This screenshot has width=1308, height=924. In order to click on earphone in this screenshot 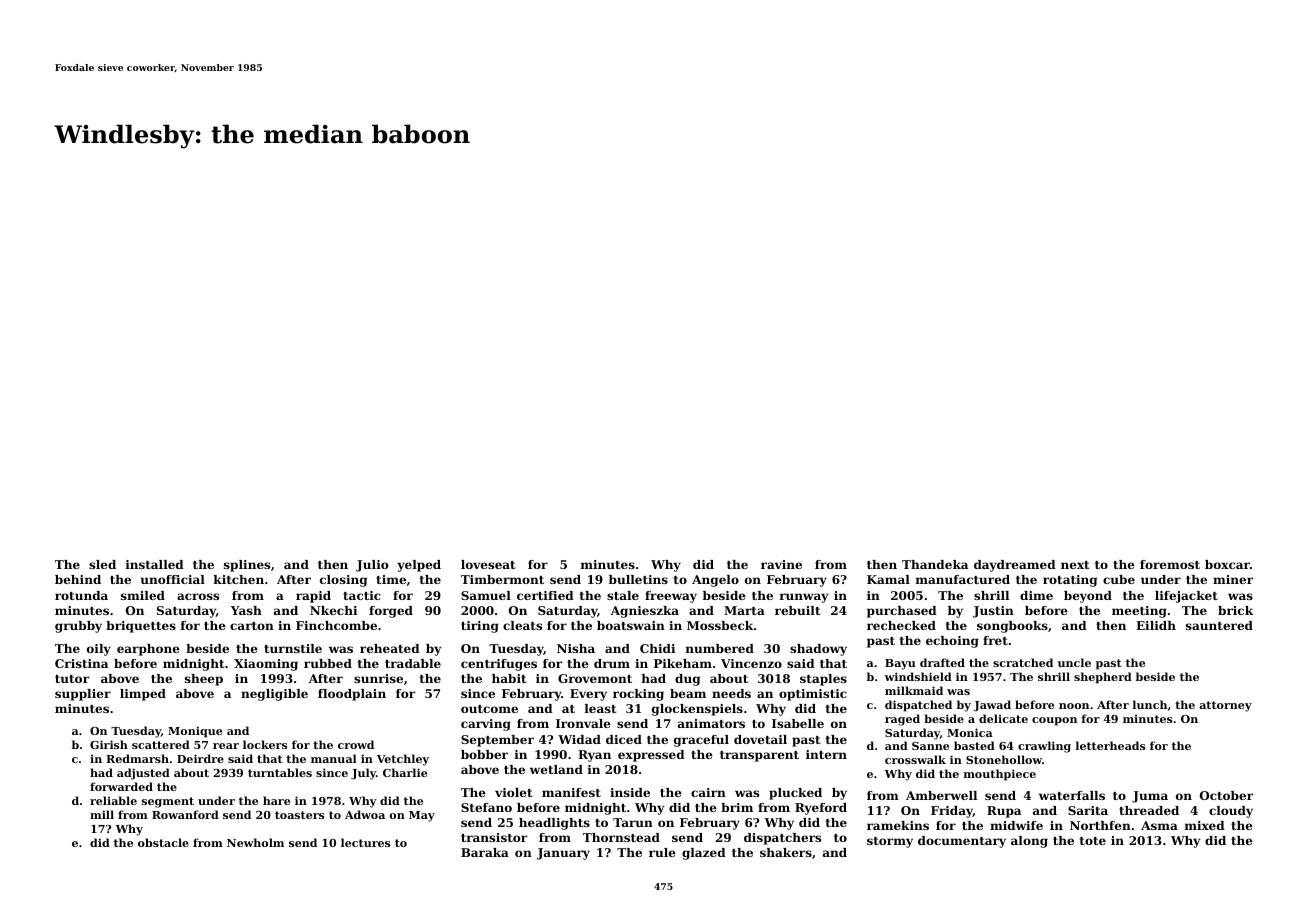, I will do `click(148, 650)`.
